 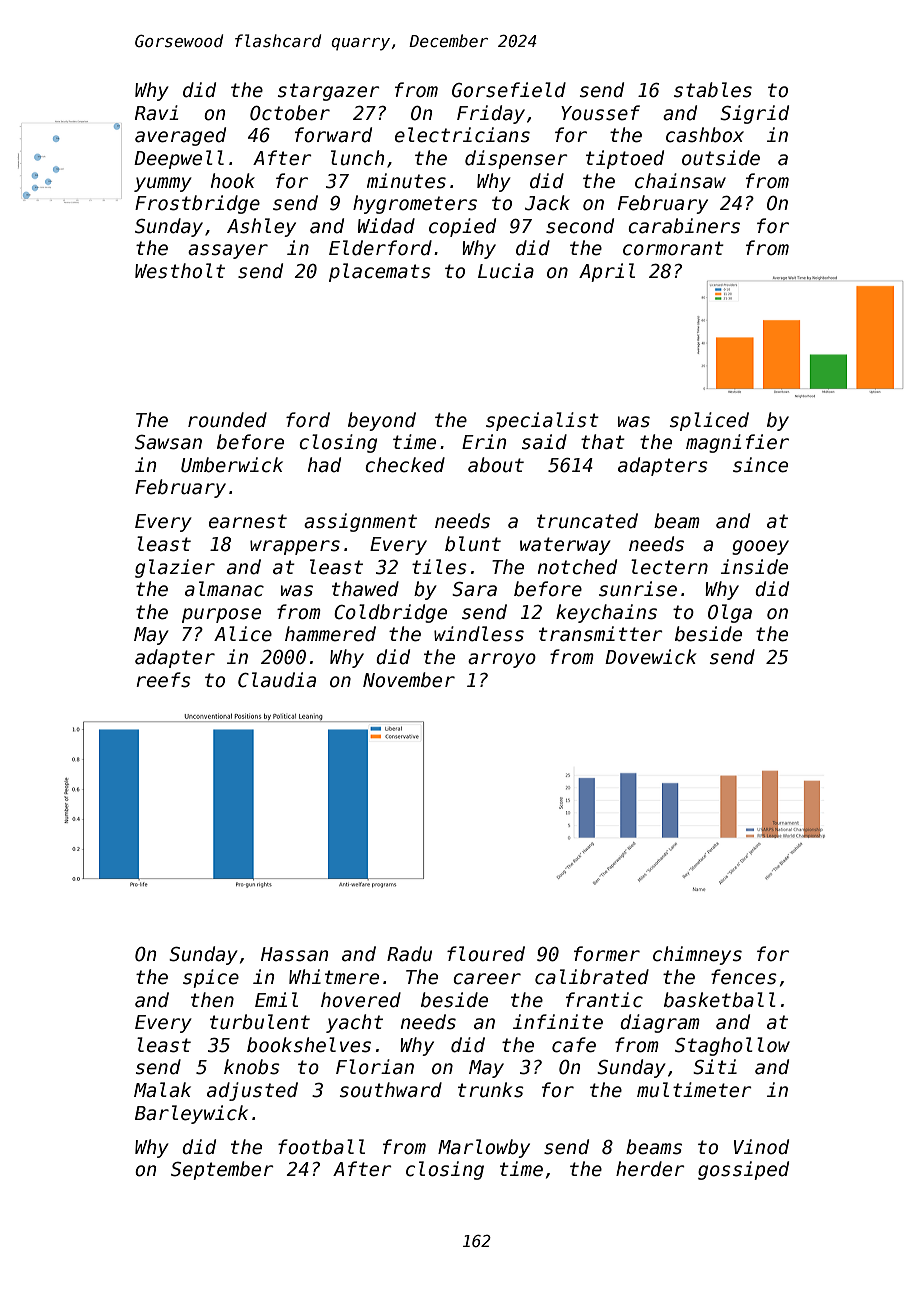 I want to click on Radu, so click(x=409, y=954).
